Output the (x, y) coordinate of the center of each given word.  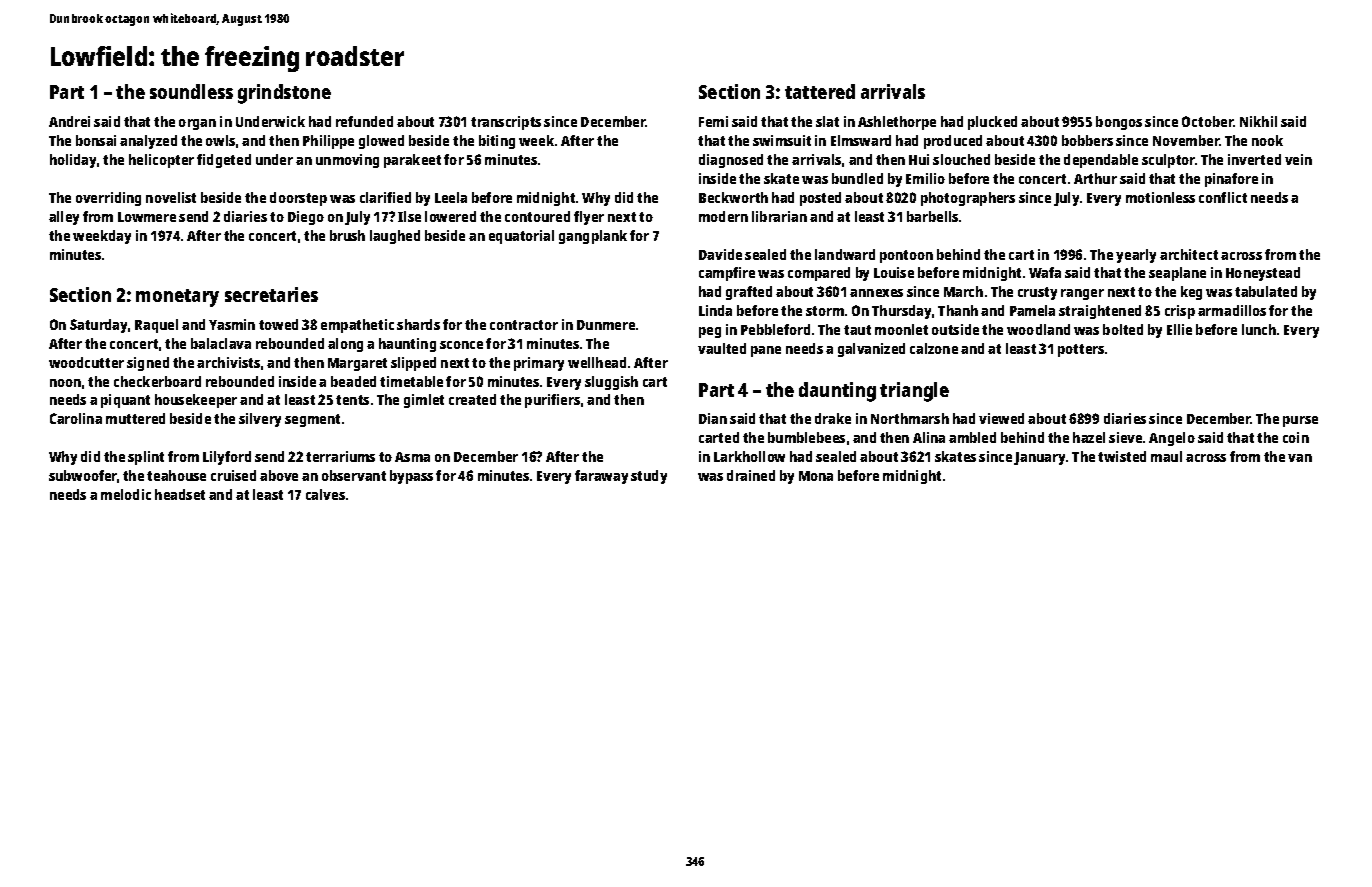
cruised (233, 475)
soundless (191, 91)
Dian (713, 418)
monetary (177, 298)
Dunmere (606, 325)
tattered (820, 91)
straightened (1100, 312)
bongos (1119, 123)
